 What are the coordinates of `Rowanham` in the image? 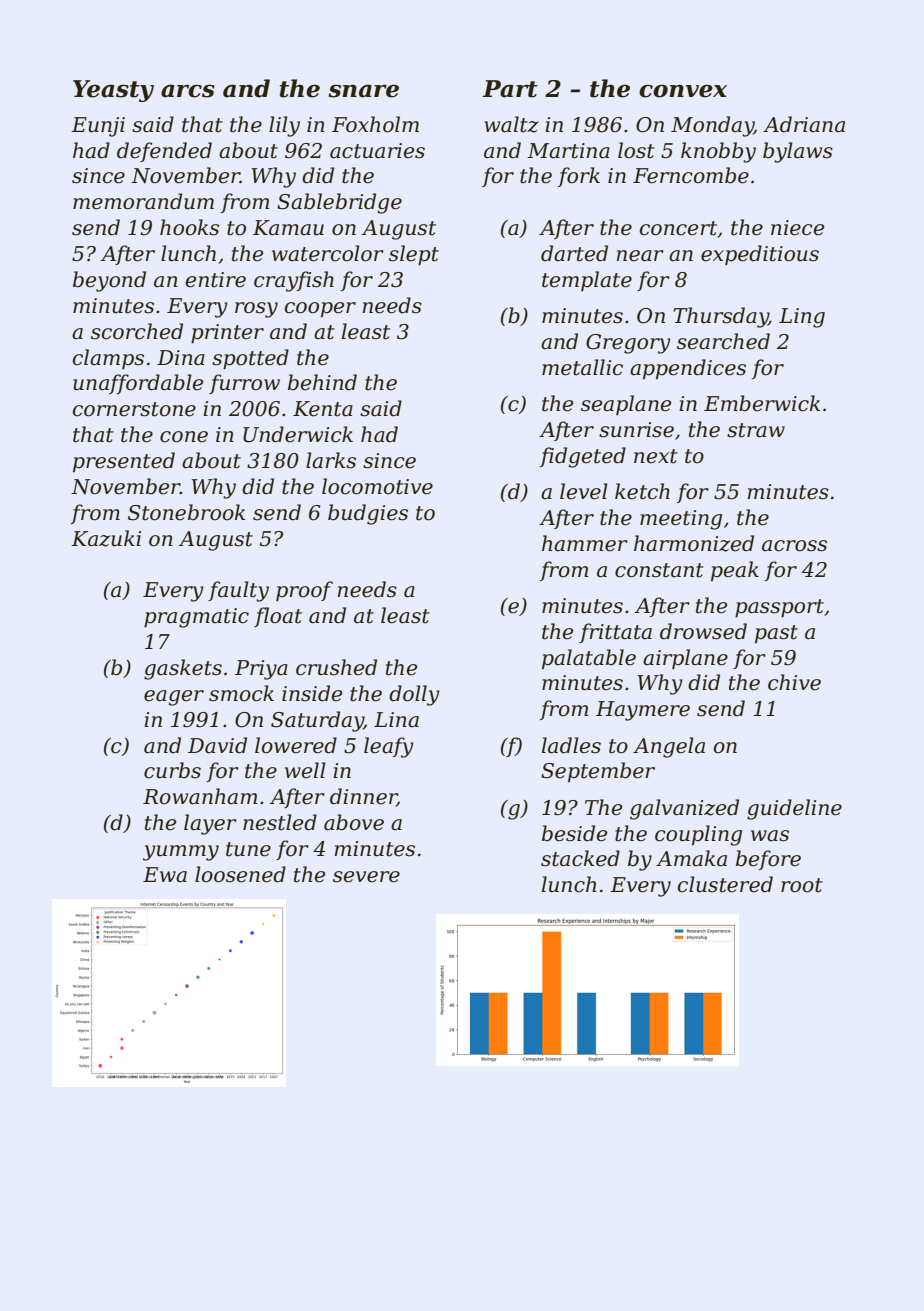 It's located at (200, 796).
